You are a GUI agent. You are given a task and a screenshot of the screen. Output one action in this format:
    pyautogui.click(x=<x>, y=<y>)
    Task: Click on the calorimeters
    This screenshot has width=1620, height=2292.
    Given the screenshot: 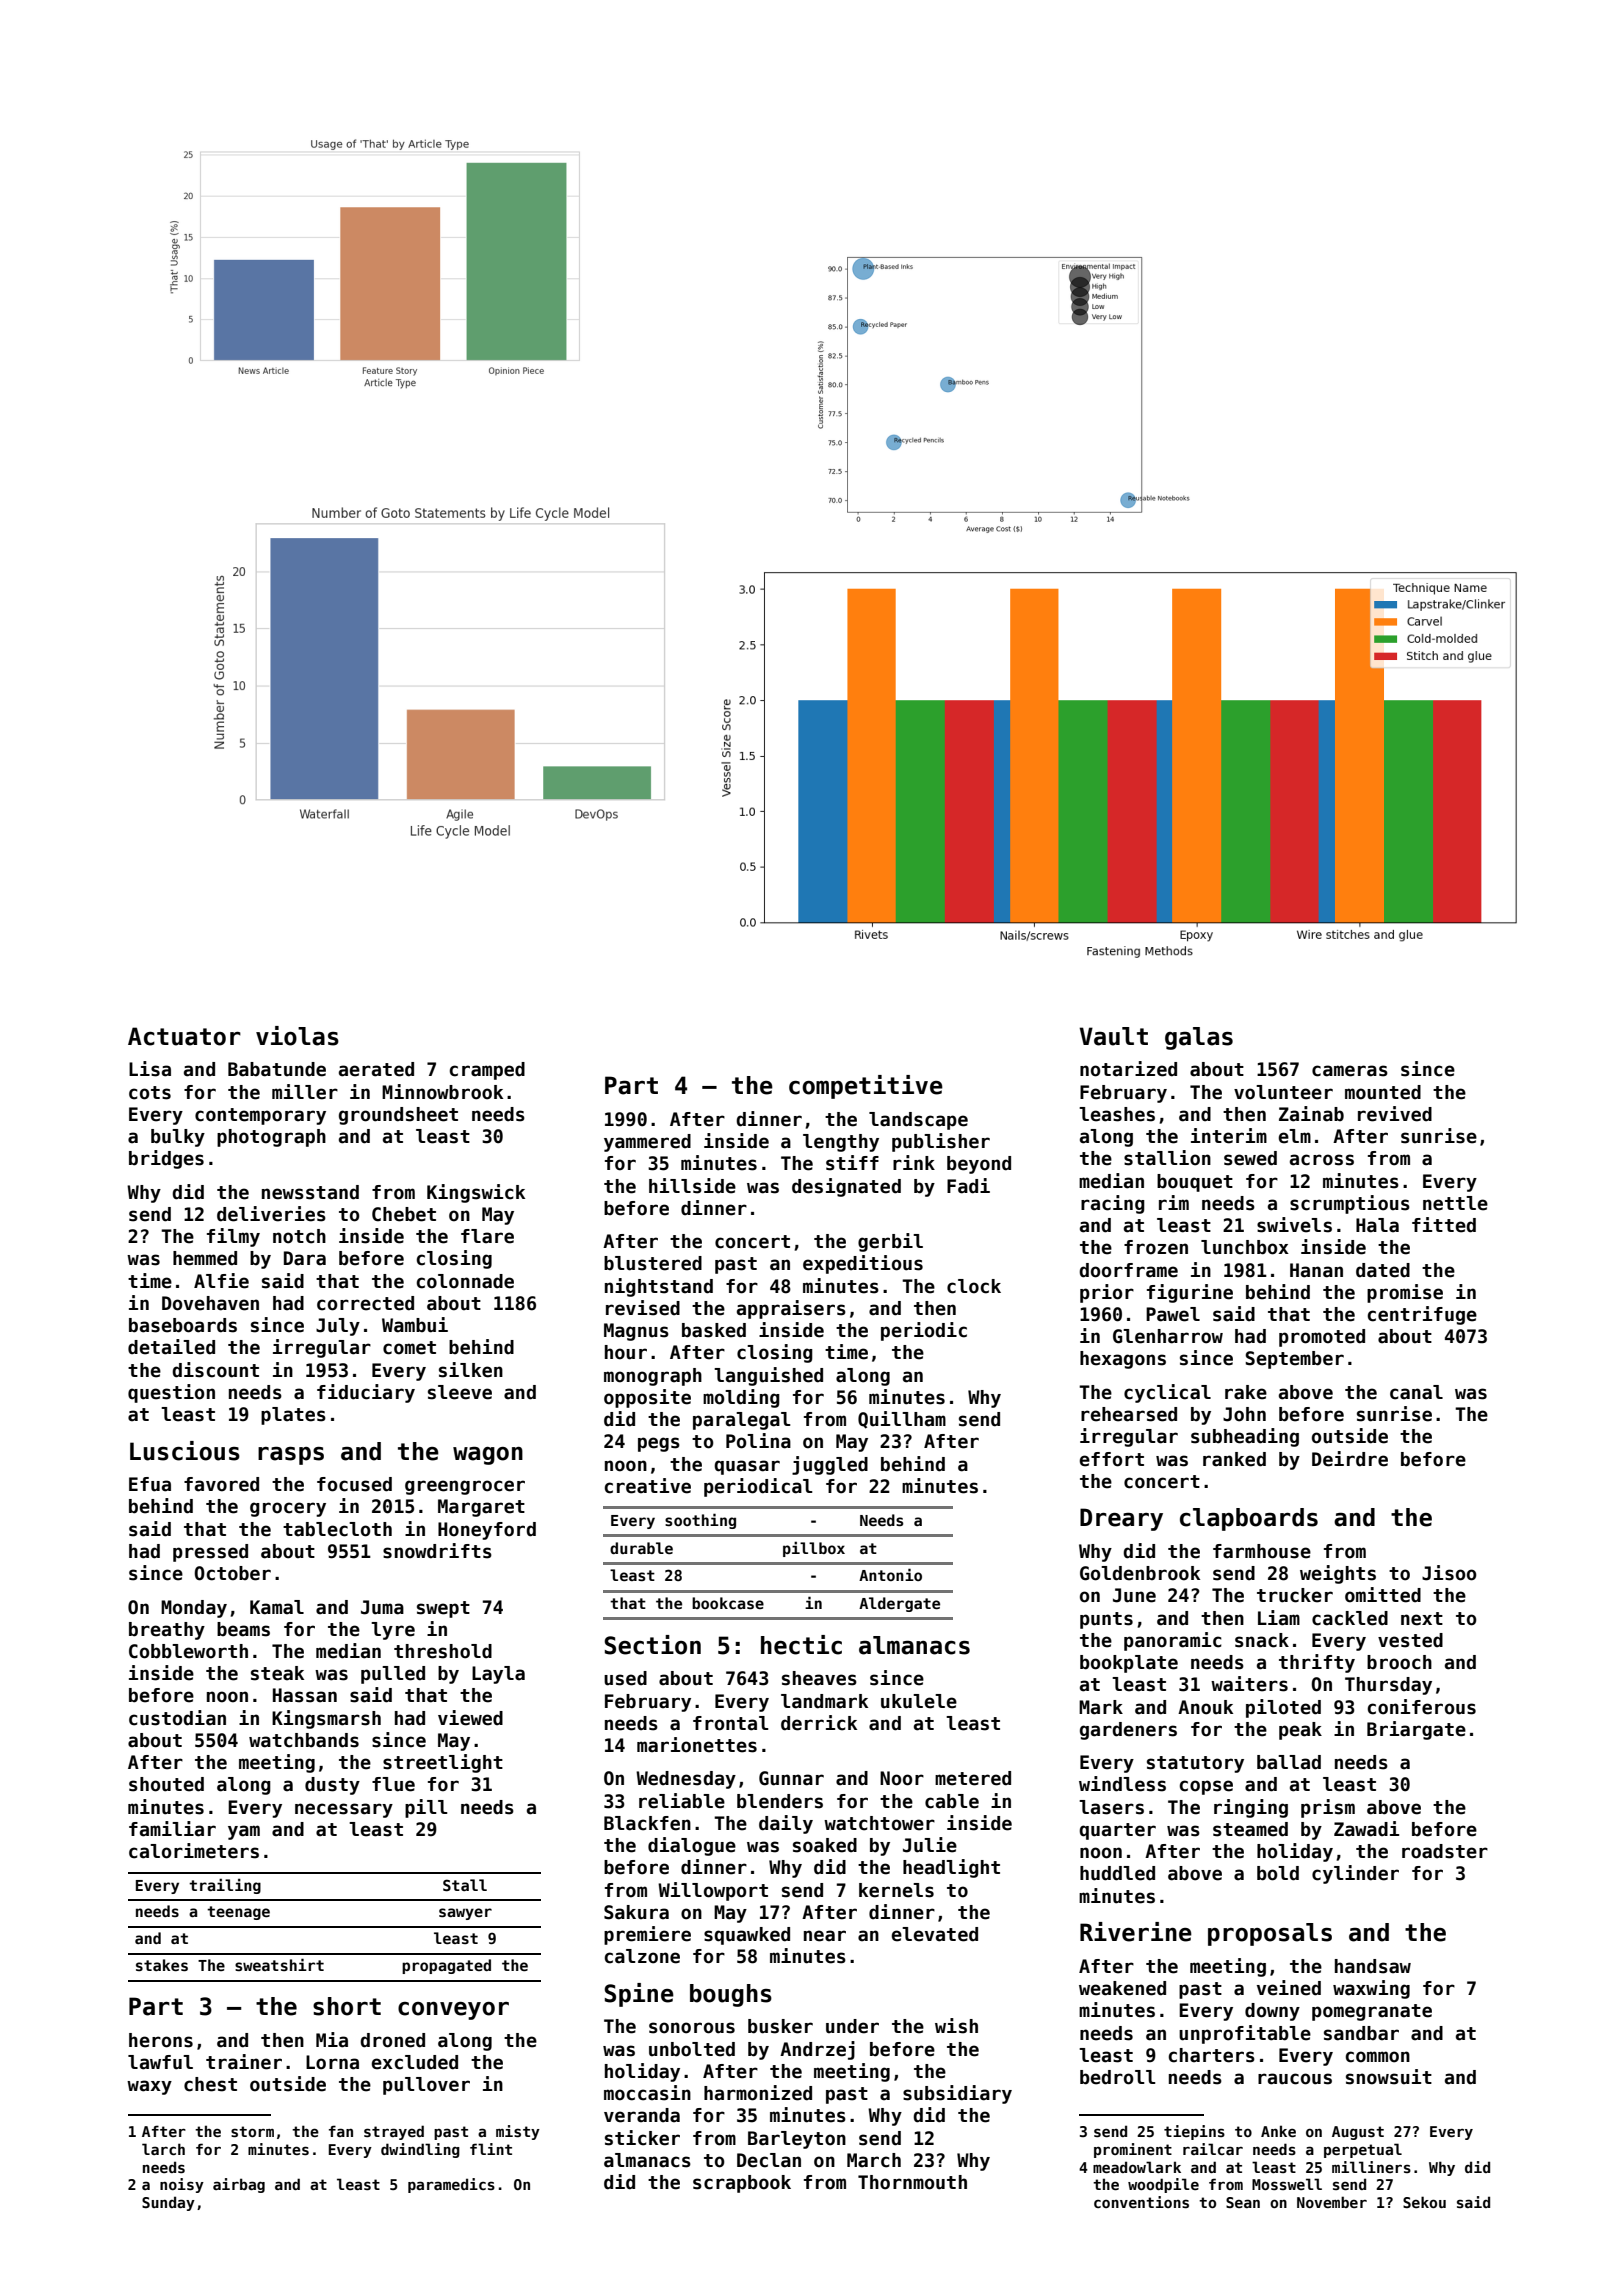 What is the action you would take?
    pyautogui.click(x=194, y=1851)
